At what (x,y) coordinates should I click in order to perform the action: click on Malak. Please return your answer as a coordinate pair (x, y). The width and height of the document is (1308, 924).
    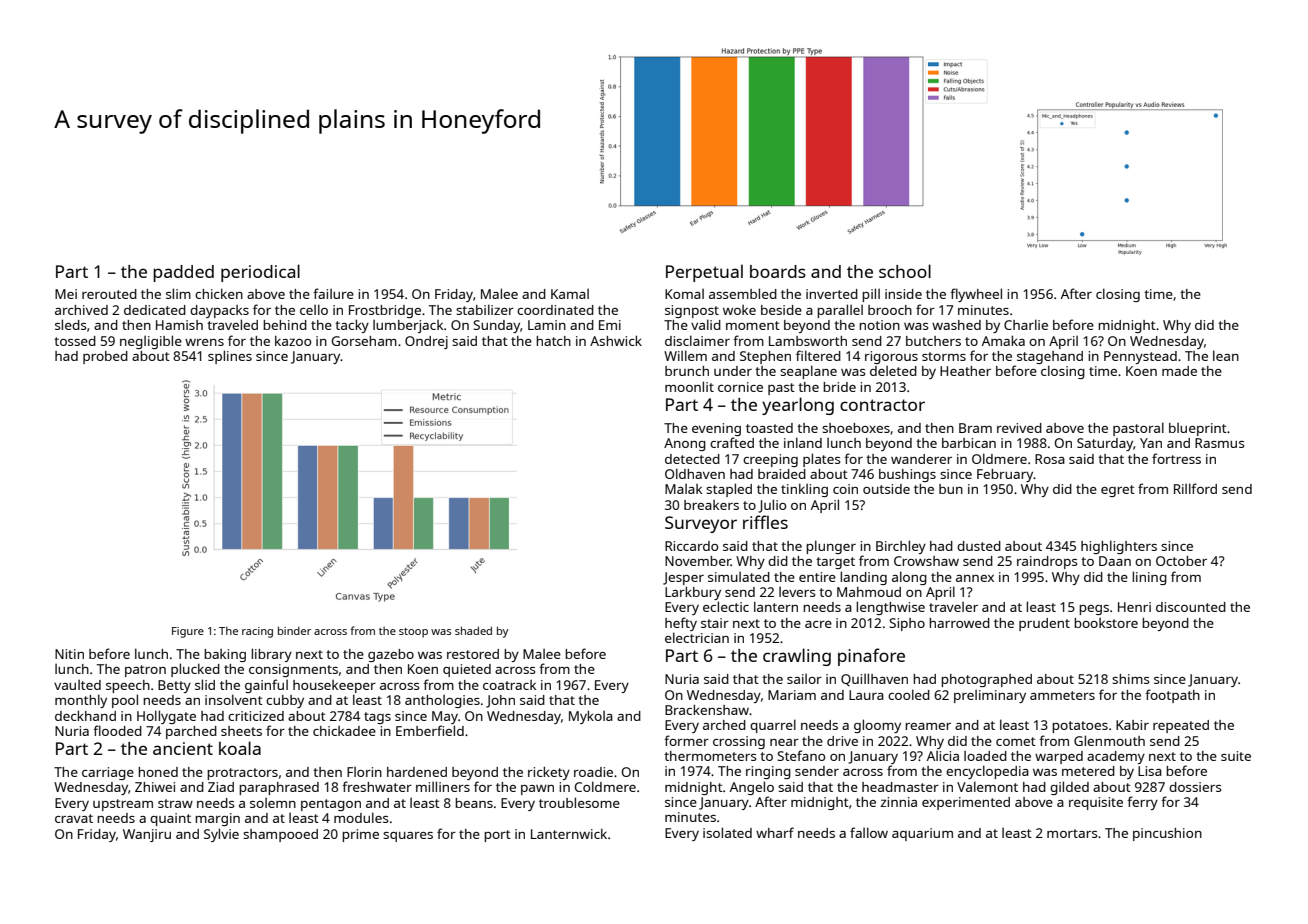
    Looking at the image, I should click on (683, 489).
